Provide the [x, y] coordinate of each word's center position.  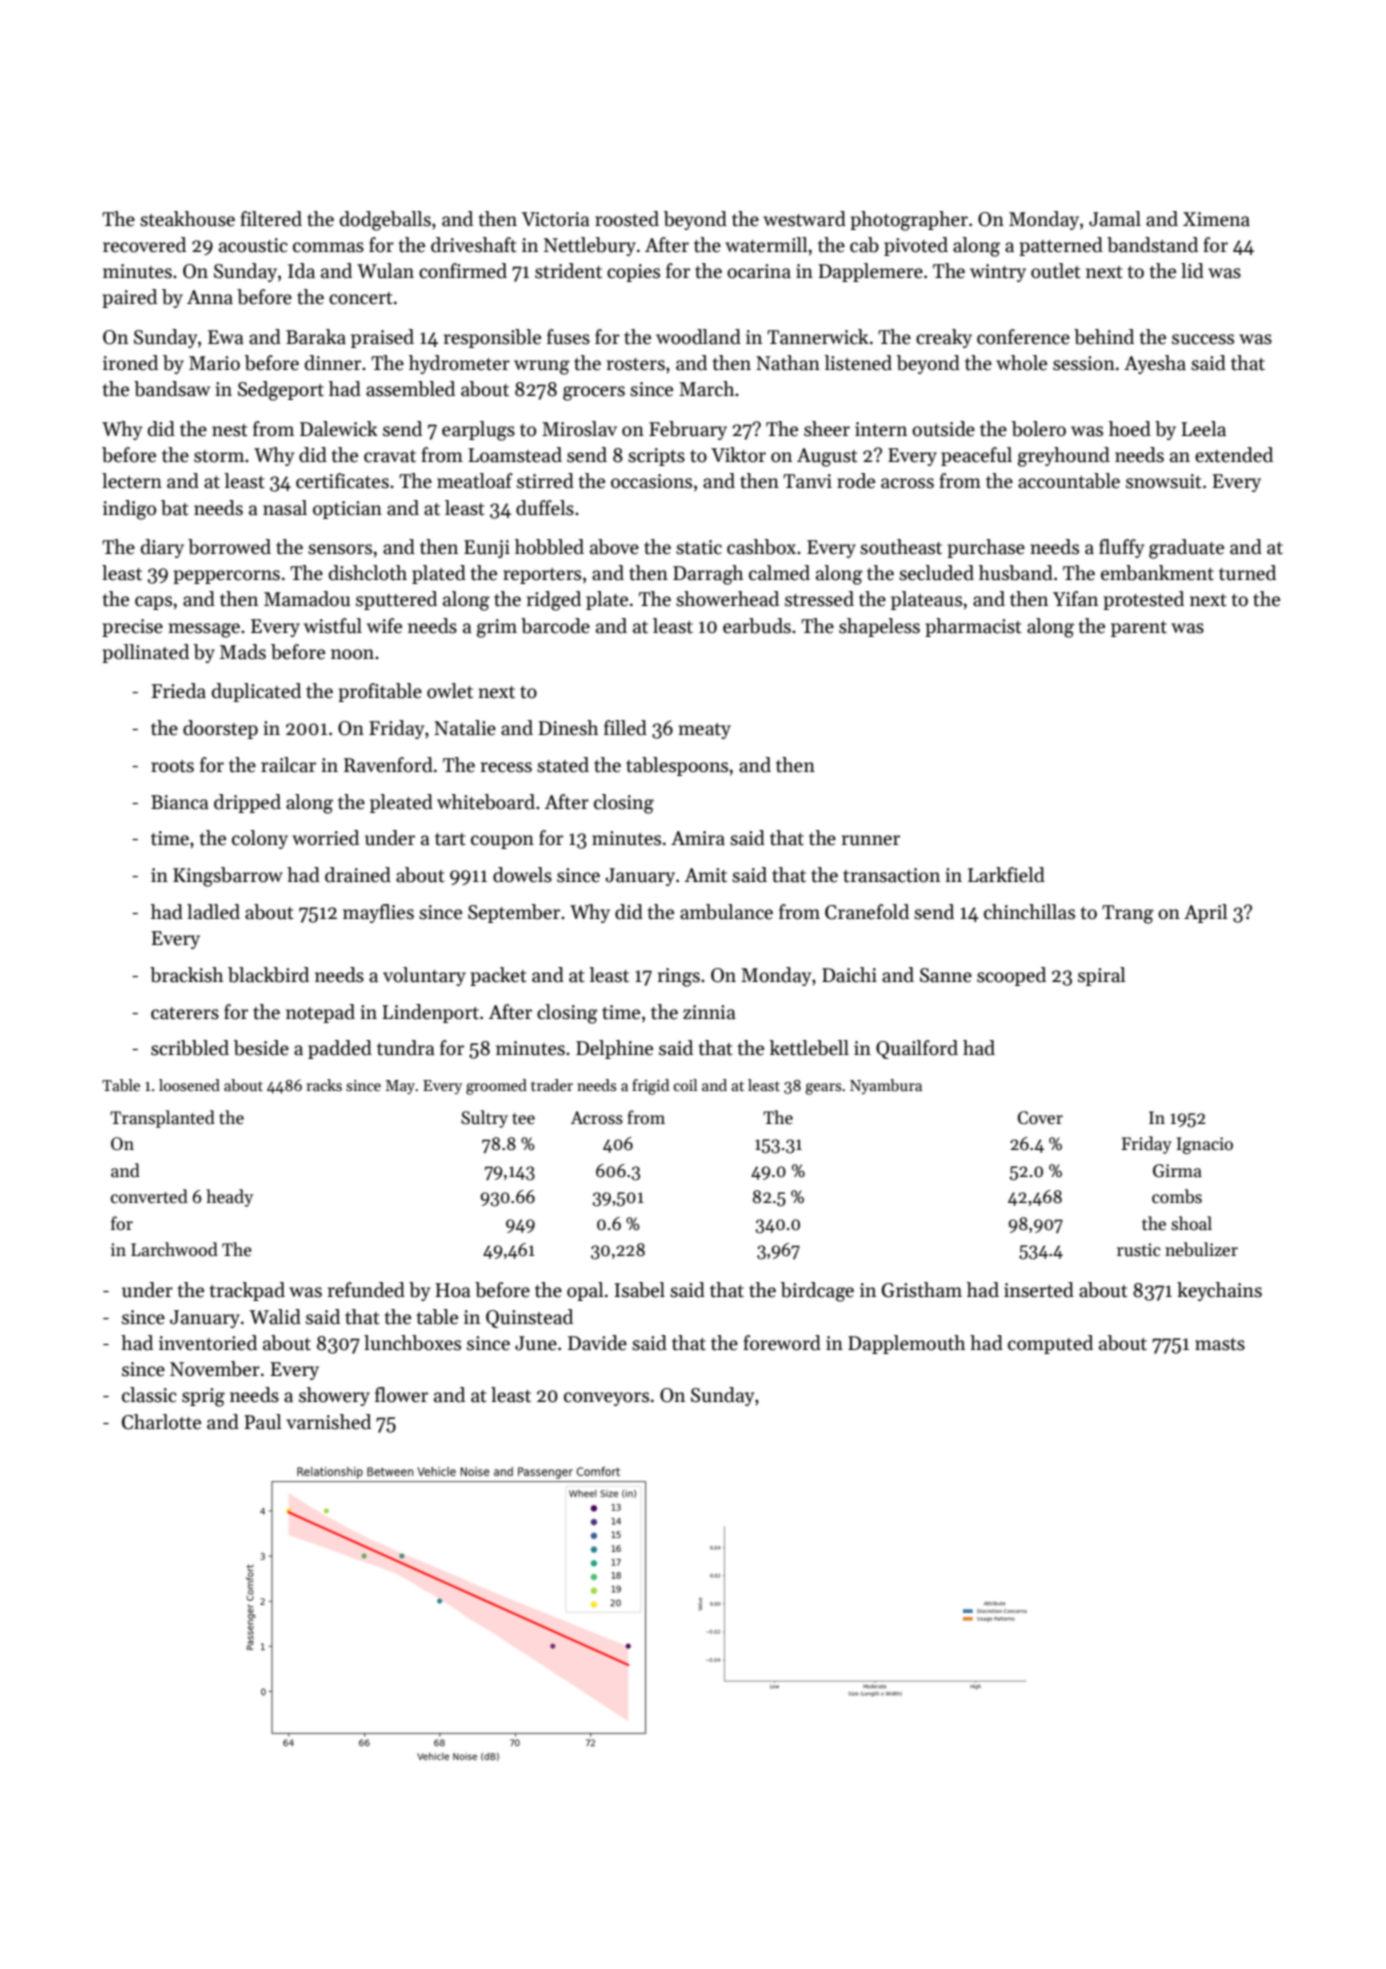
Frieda [178, 691]
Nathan [788, 363]
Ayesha [1155, 364]
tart [450, 839]
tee [523, 1119]
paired [129, 298]
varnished [328, 1422]
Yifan [1075, 599]
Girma [1177, 1171]
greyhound [1064, 457]
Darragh [708, 575]
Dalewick [339, 429]
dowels [522, 875]
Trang [1128, 914]
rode [856, 481]
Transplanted [162, 1119]
